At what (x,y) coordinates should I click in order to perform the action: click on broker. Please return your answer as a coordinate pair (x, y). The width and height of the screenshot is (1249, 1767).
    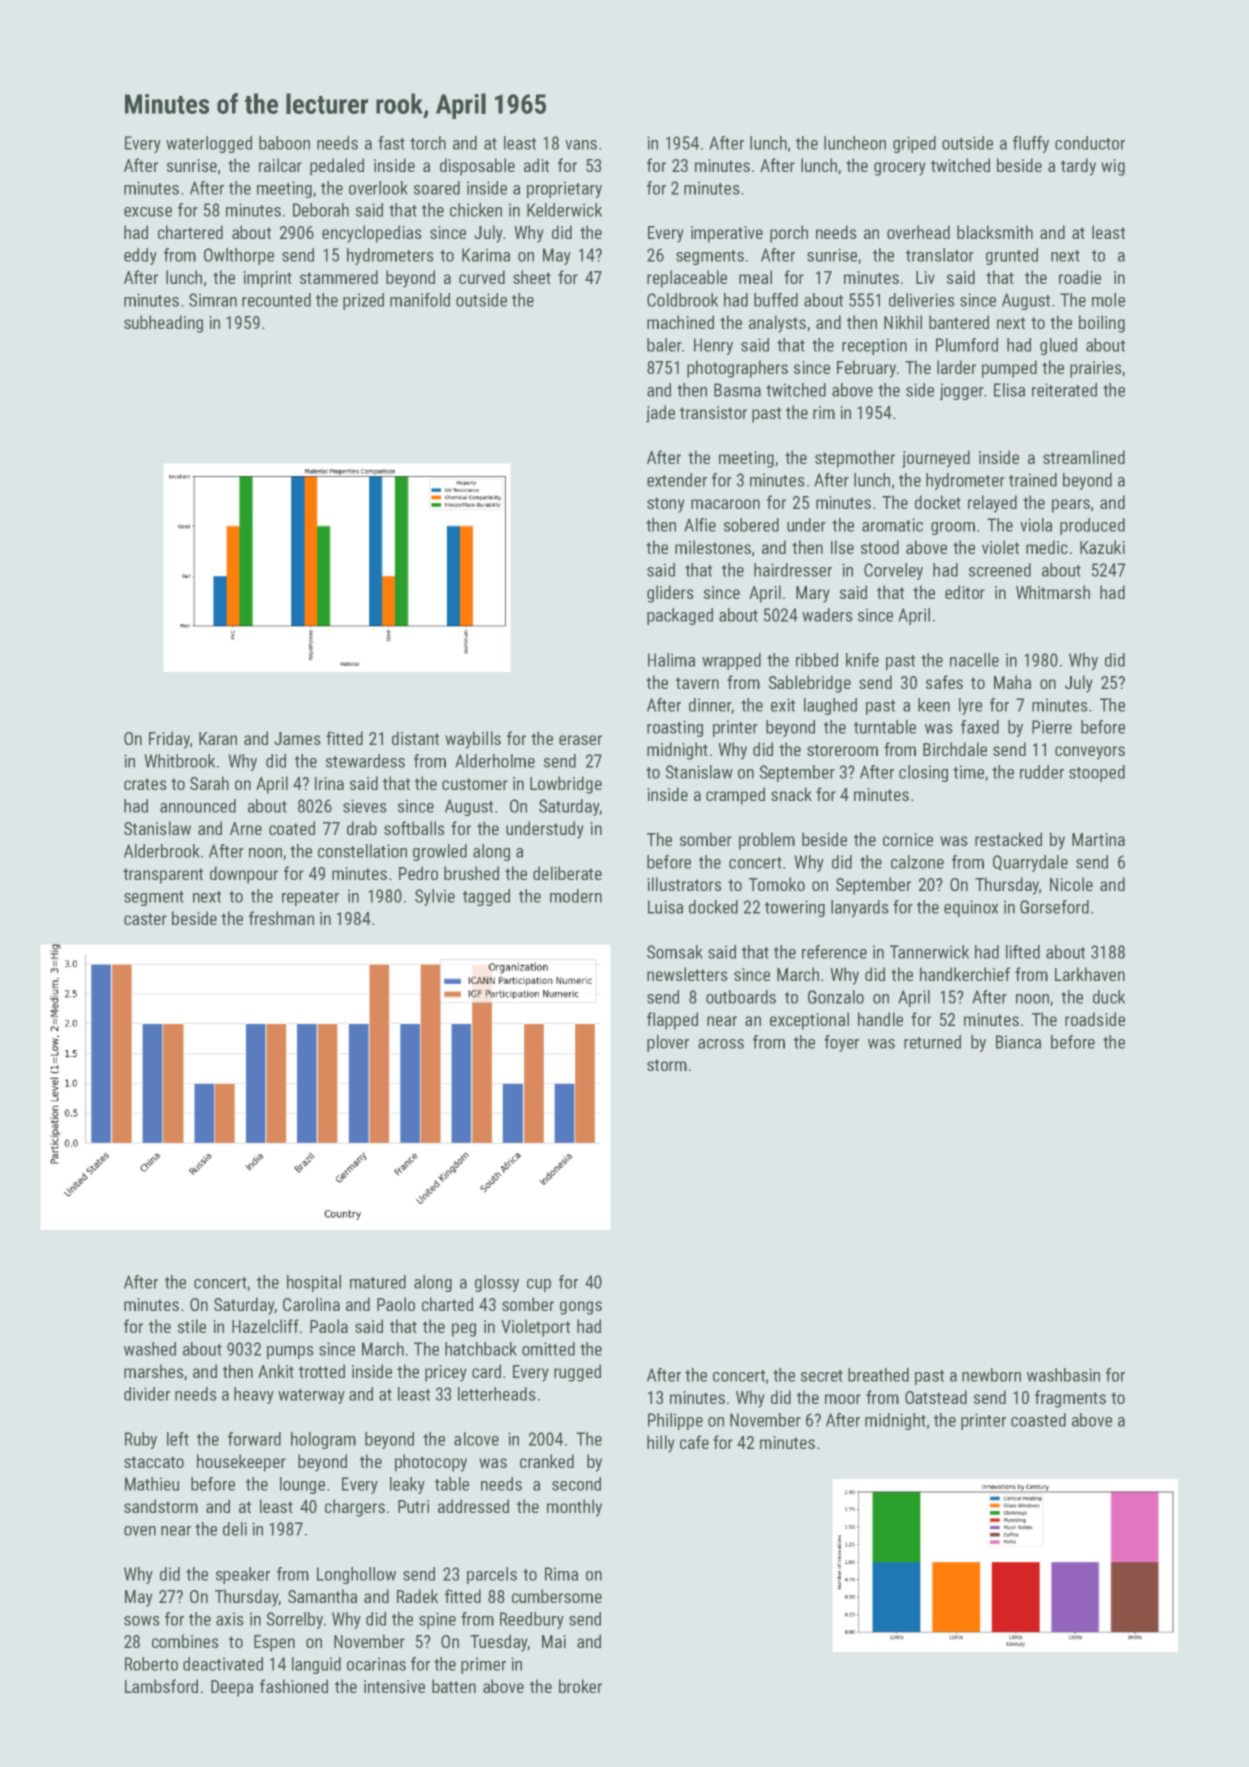
    Looking at the image, I should click on (580, 1686).
